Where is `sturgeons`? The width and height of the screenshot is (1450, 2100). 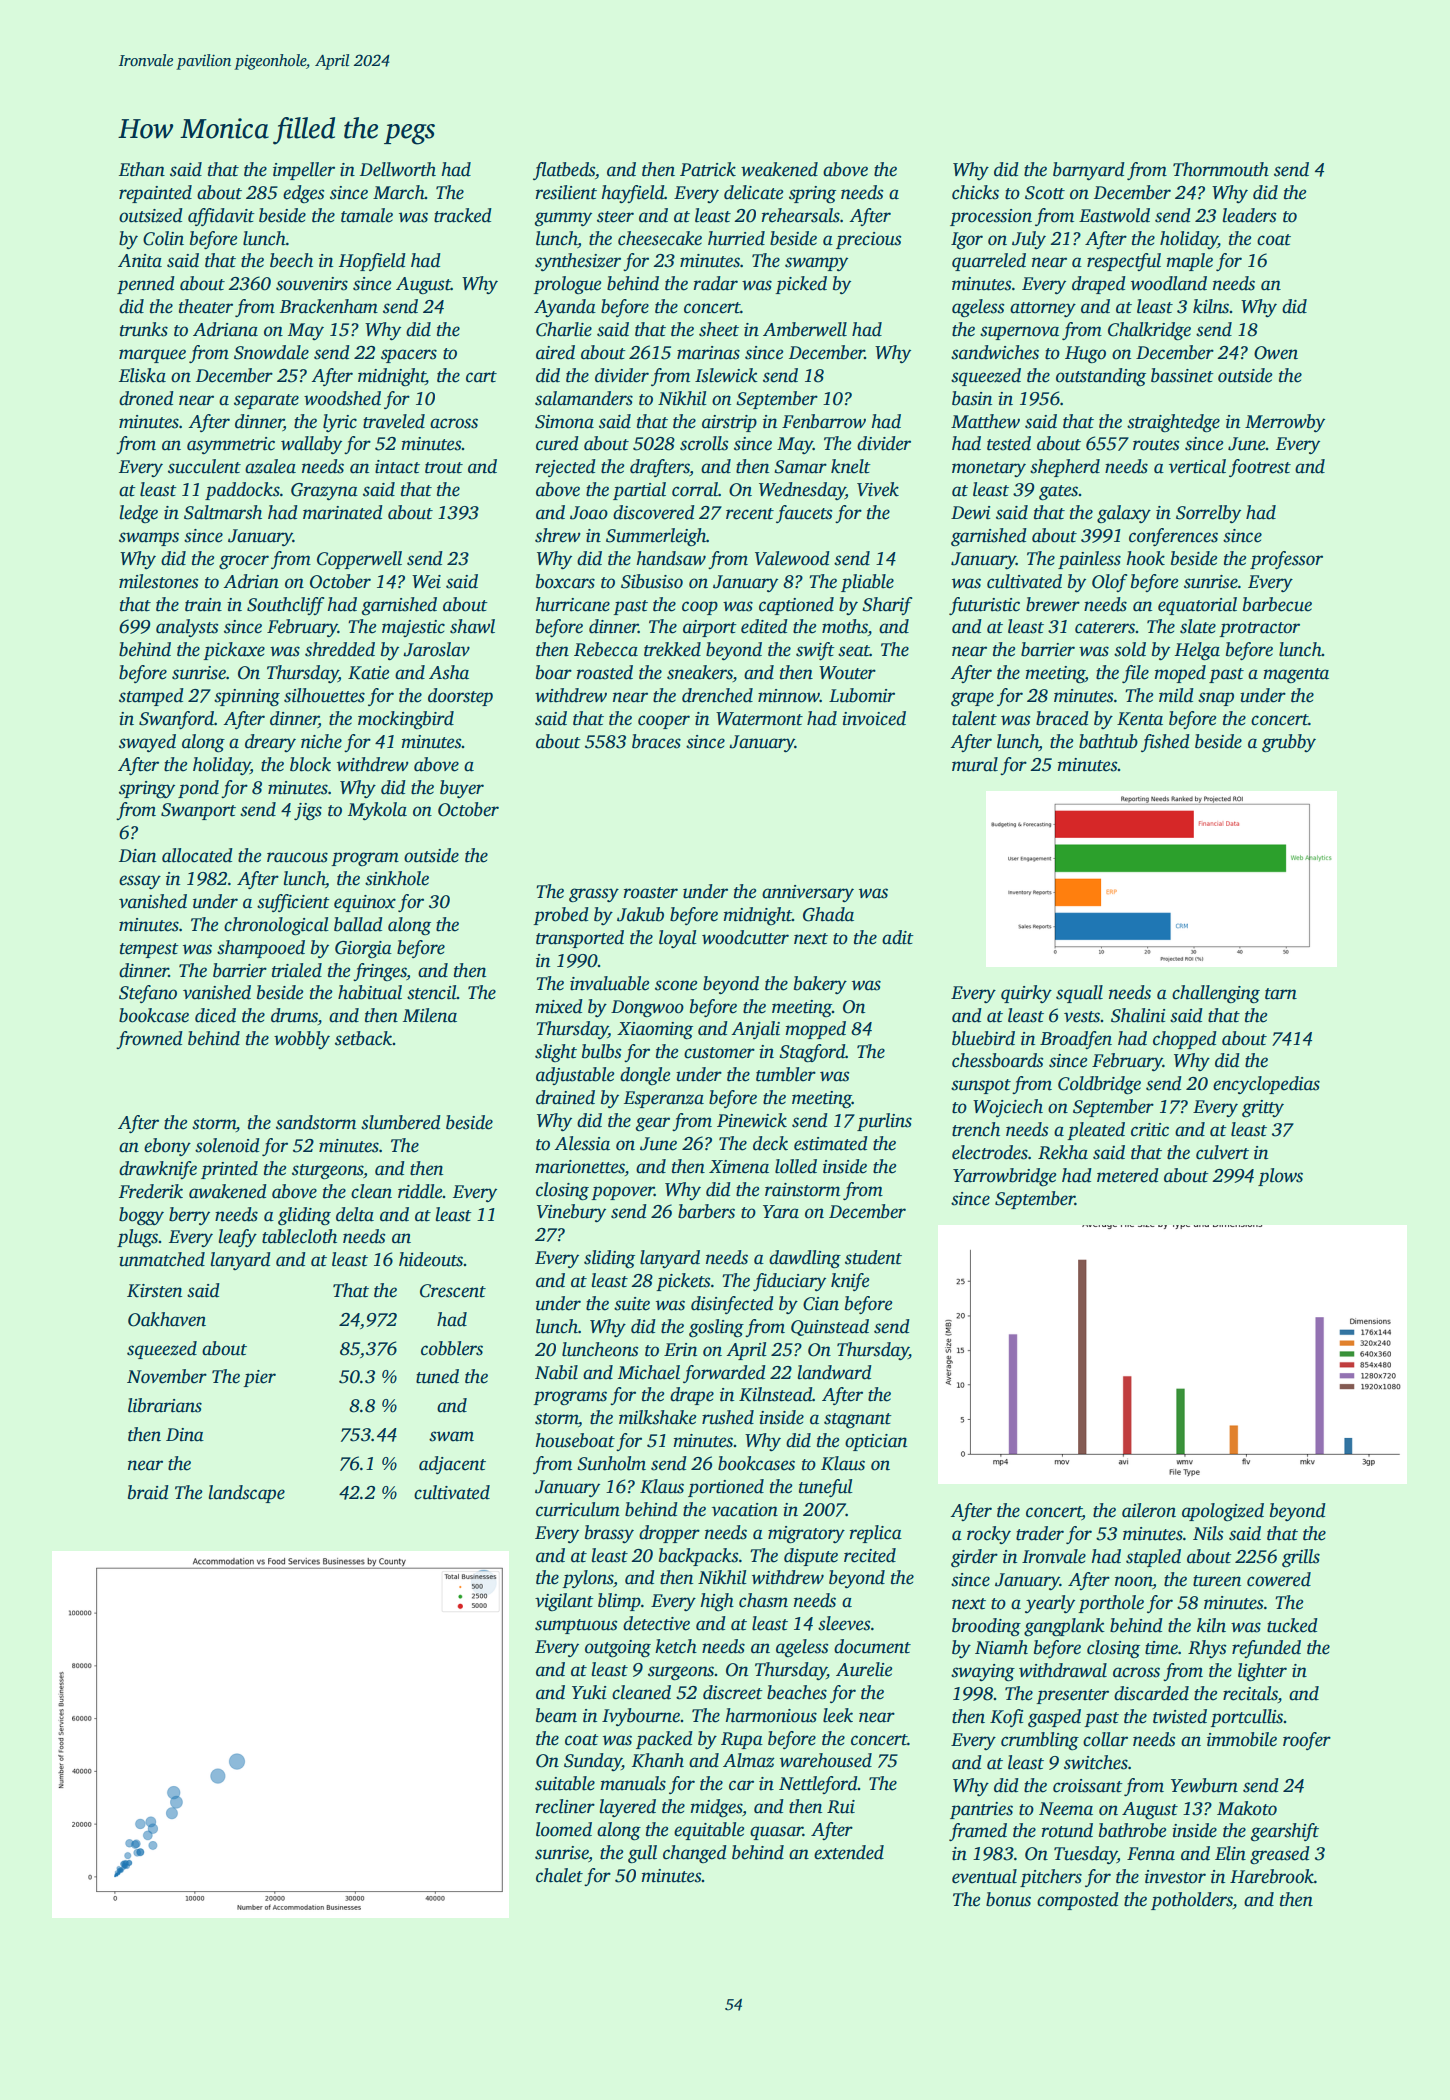
sturgeons is located at coordinates (328, 1172).
